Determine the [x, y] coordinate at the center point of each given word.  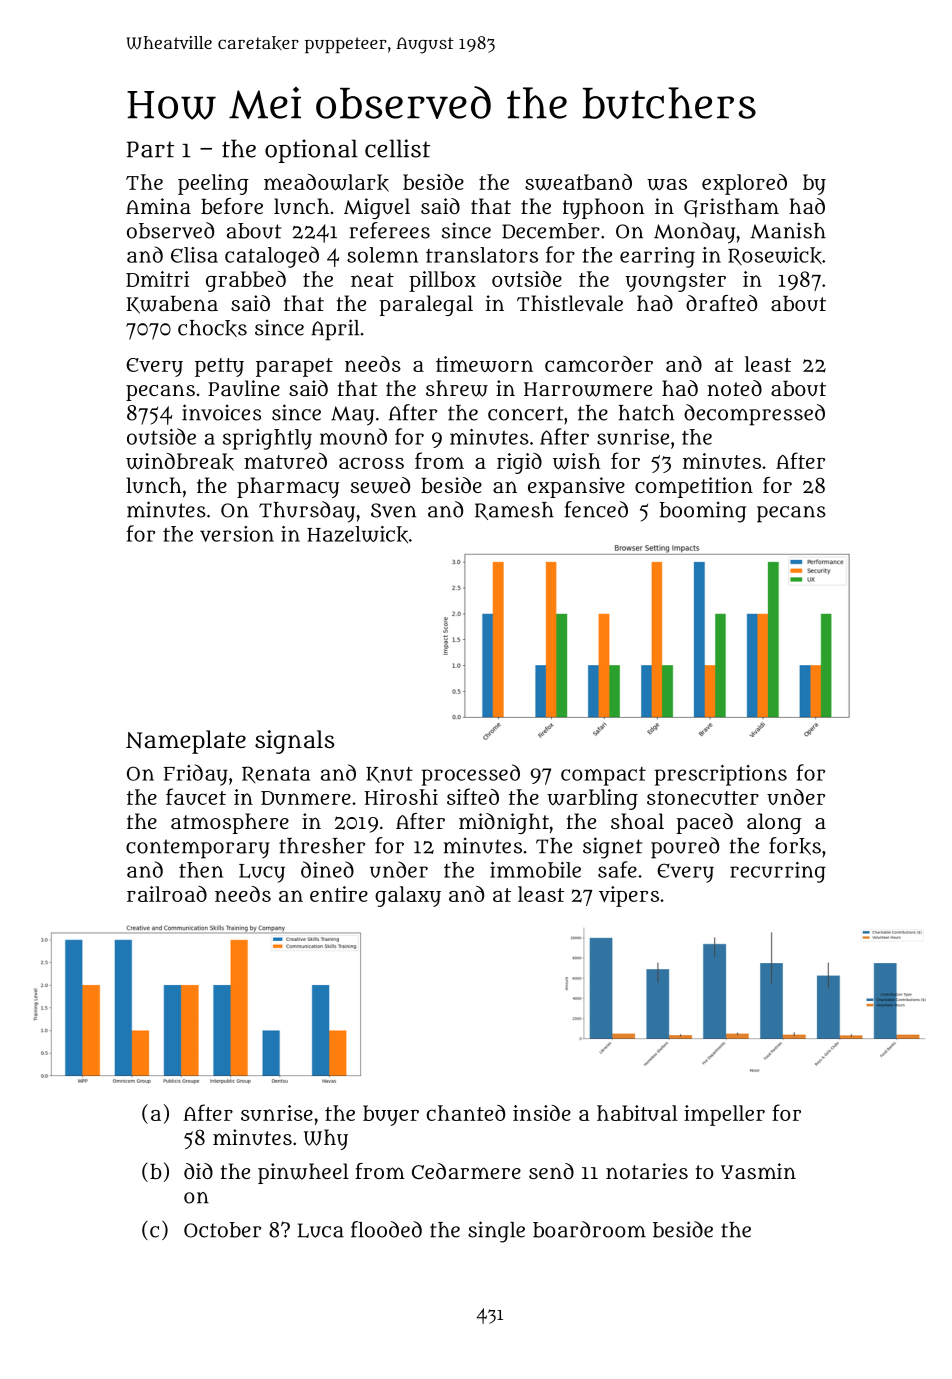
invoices [221, 412]
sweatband [578, 182]
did [198, 1171]
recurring [778, 872]
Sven [393, 510]
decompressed [754, 415]
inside [542, 1113]
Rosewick [775, 256]
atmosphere [230, 823]
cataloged [272, 257]
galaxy [408, 896]
